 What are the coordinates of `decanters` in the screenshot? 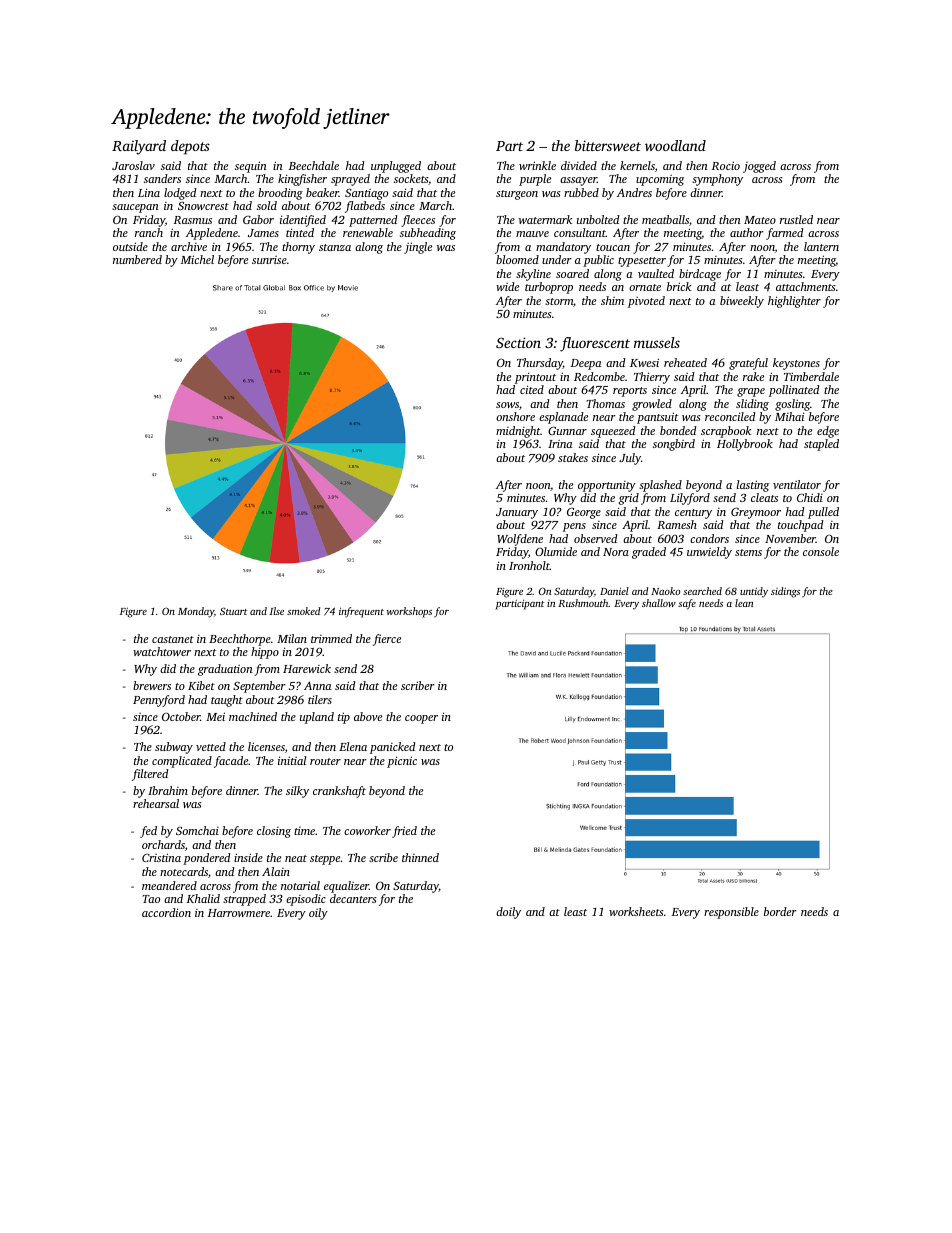 It's located at (353, 898).
